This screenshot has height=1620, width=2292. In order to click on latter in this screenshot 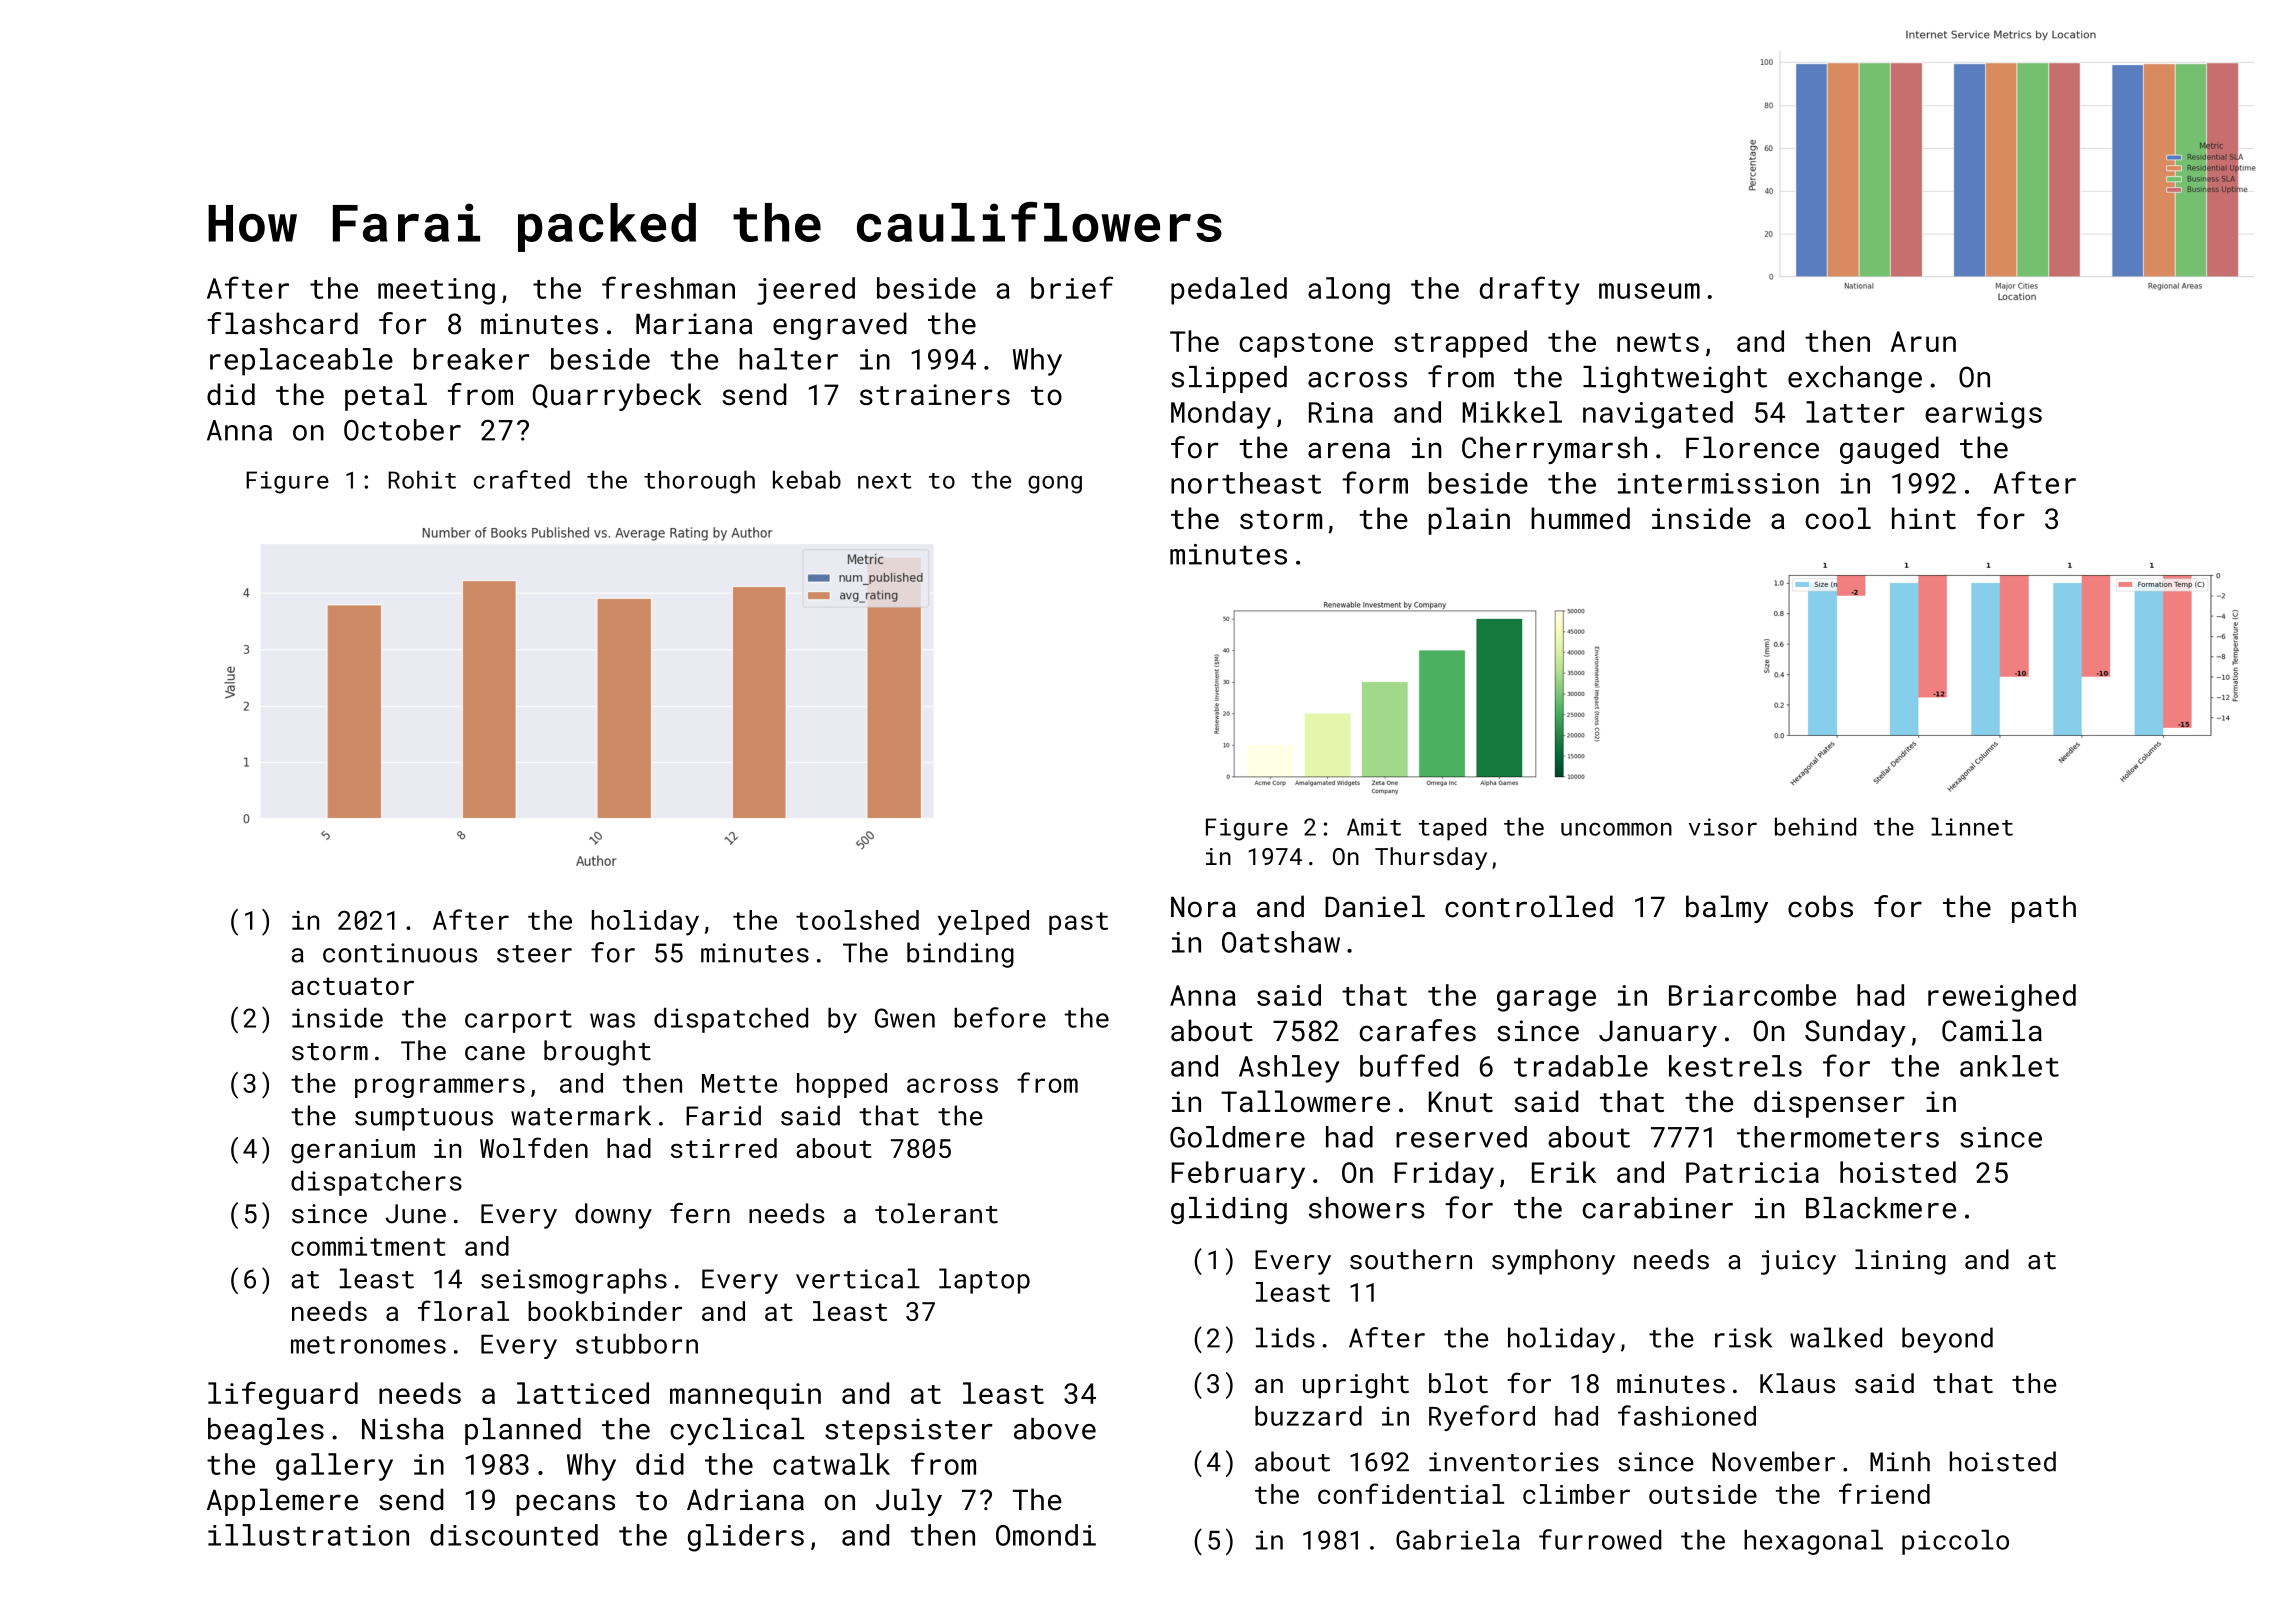, I will do `click(1855, 412)`.
